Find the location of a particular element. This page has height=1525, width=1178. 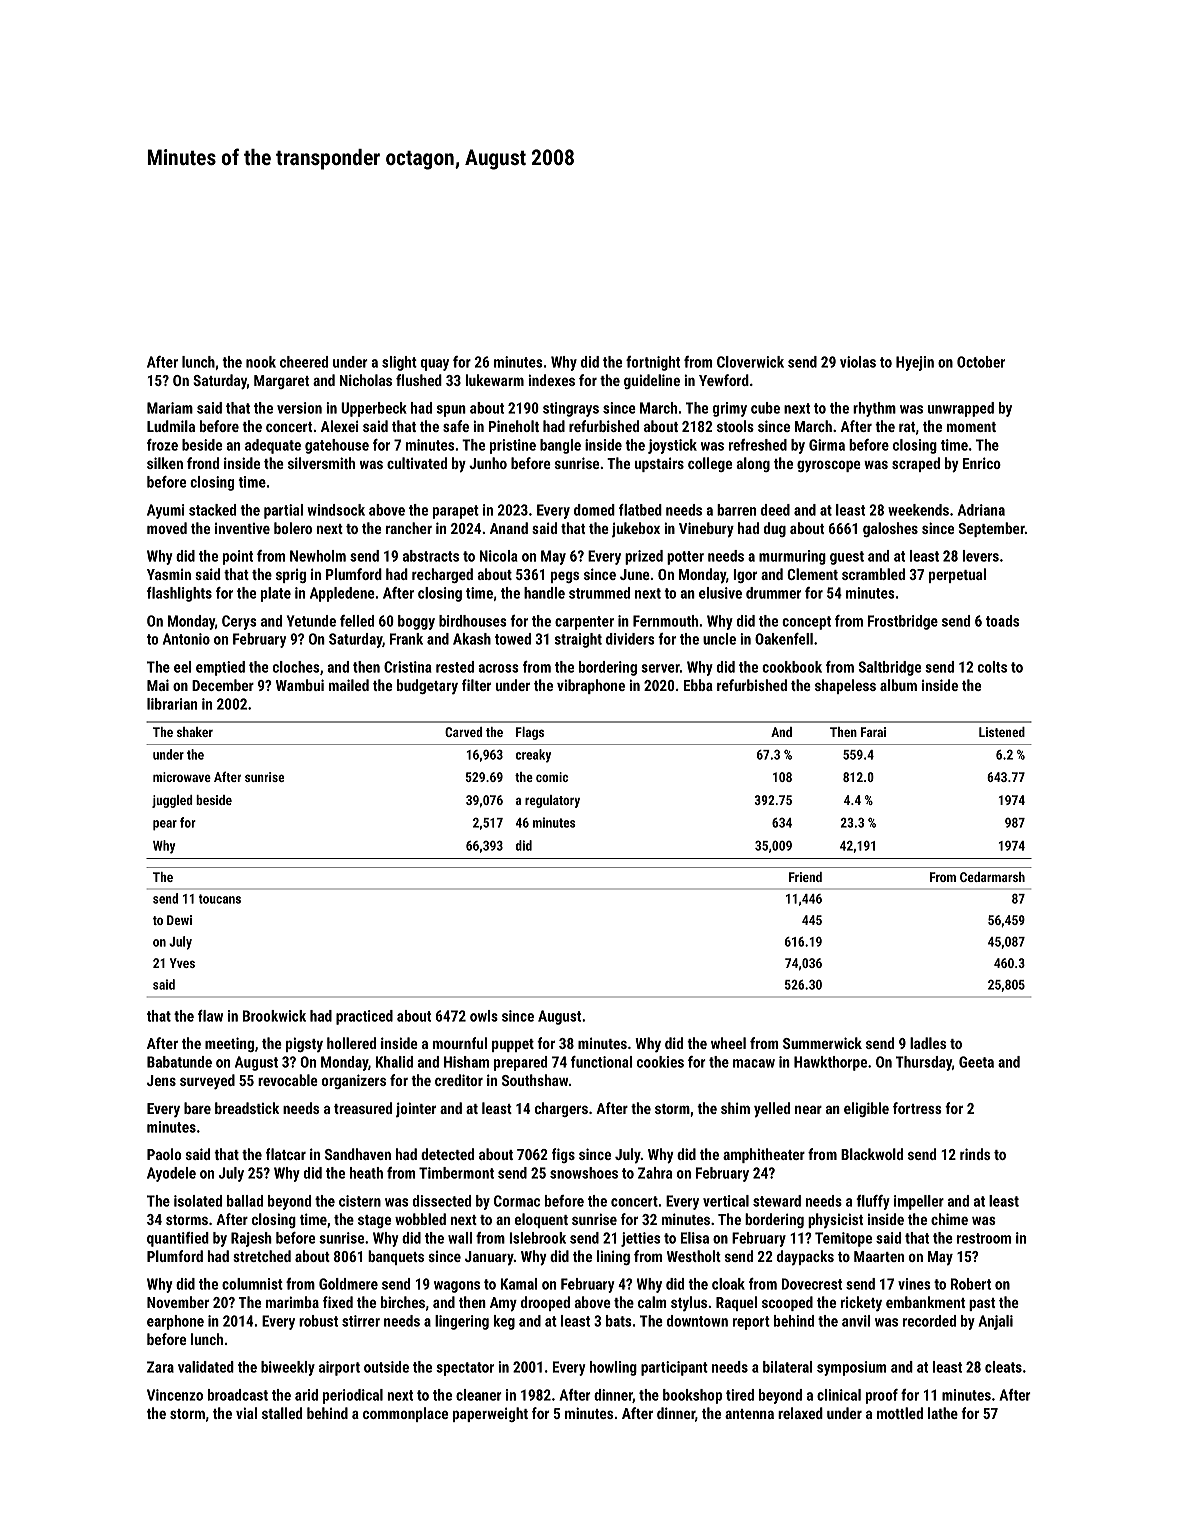

stalled is located at coordinates (282, 1413).
